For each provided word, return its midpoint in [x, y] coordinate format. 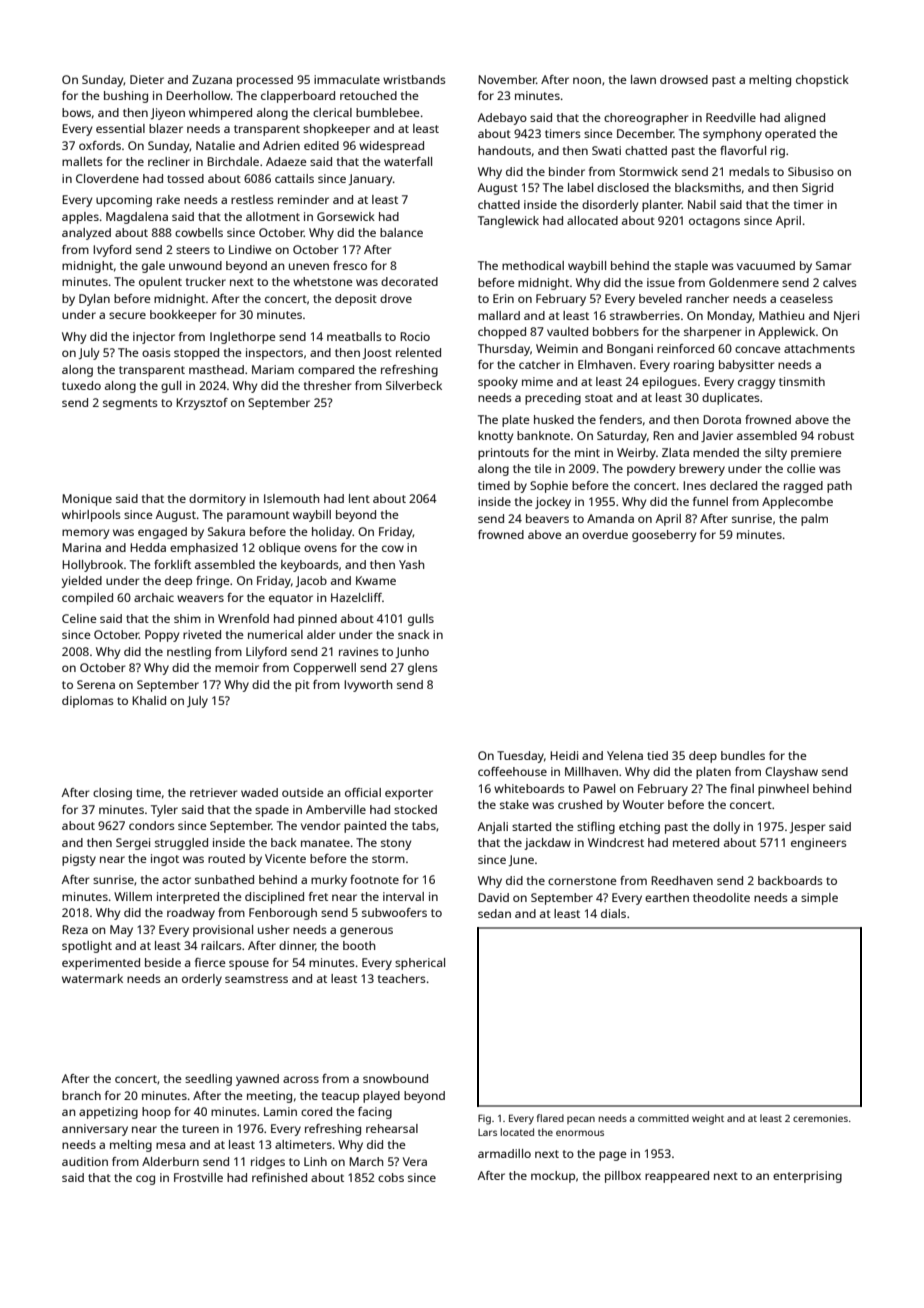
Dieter [147, 79]
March [366, 1161]
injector [154, 338]
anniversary [95, 1130]
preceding [553, 399]
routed [226, 858]
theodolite [721, 897]
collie [801, 468]
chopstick [822, 81]
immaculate [347, 79]
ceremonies [820, 1118]
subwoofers [394, 912]
